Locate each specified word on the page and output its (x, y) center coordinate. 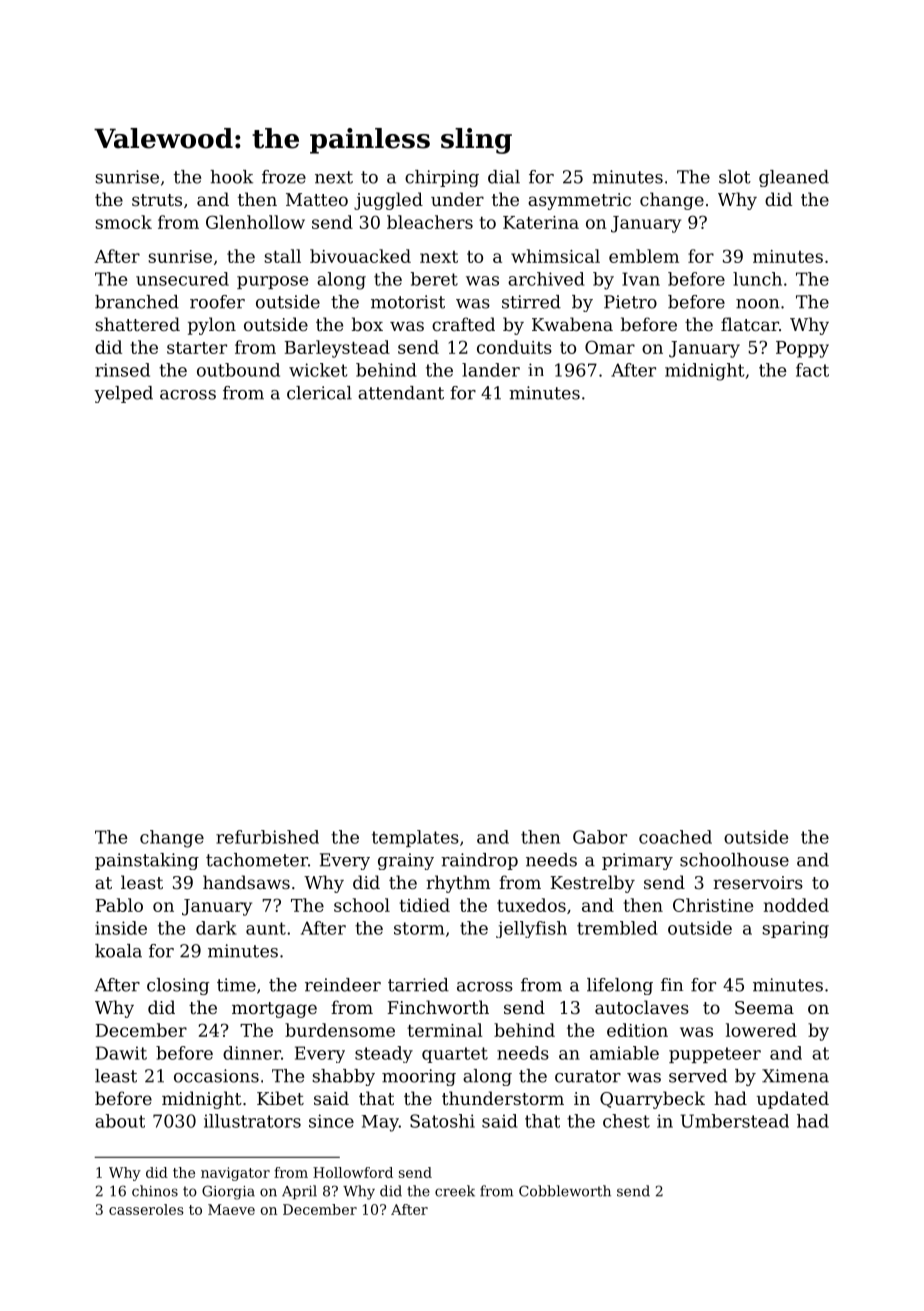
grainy (406, 861)
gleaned (794, 178)
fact (812, 370)
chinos (155, 1191)
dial (504, 177)
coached (675, 837)
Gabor (600, 837)
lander (491, 370)
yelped (123, 394)
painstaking (147, 861)
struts (157, 200)
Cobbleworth (565, 1191)
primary (637, 861)
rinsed (122, 370)
